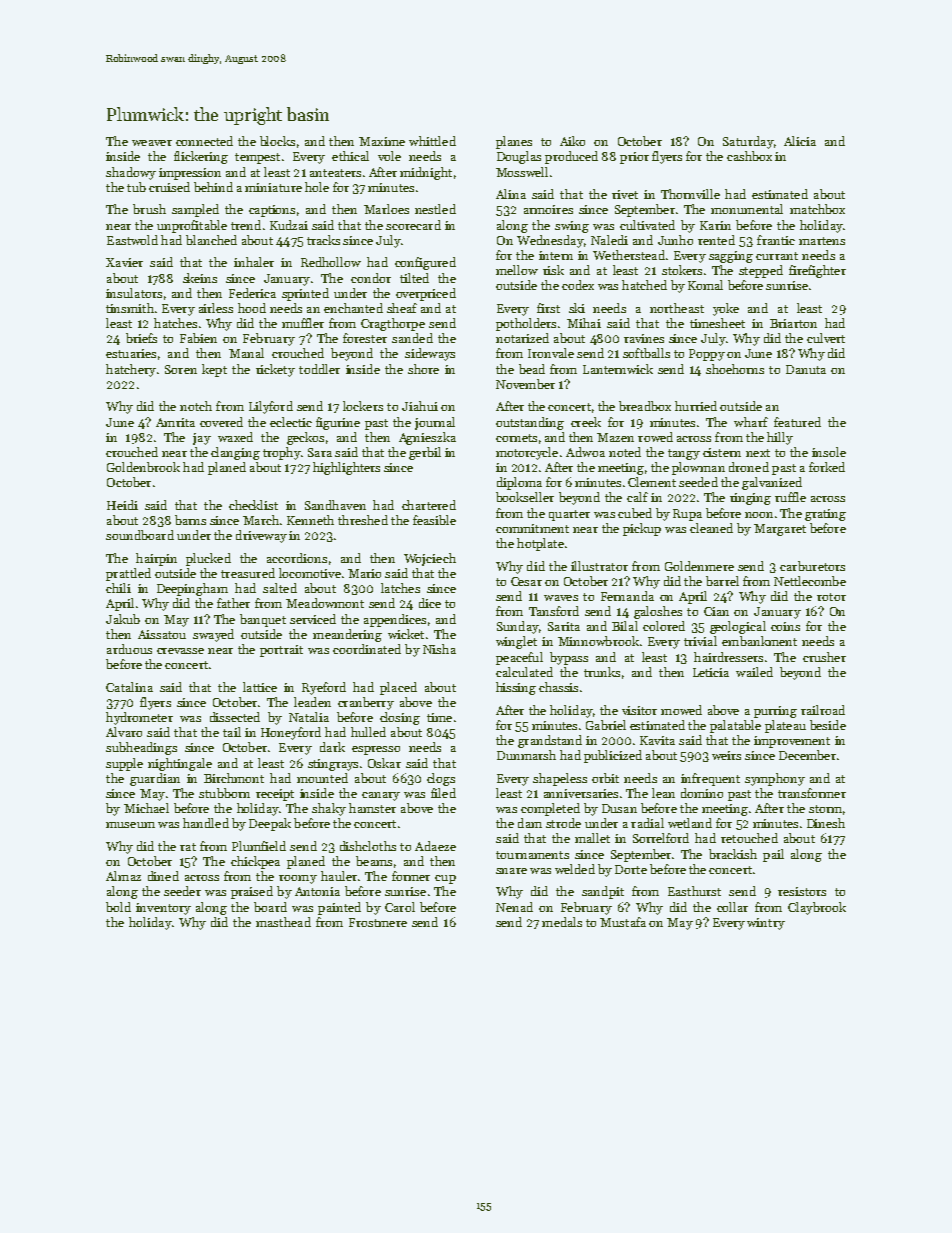 This page has width=952, height=1233. Describe the element at coordinates (389, 156) in the page. I see `vole` at that location.
